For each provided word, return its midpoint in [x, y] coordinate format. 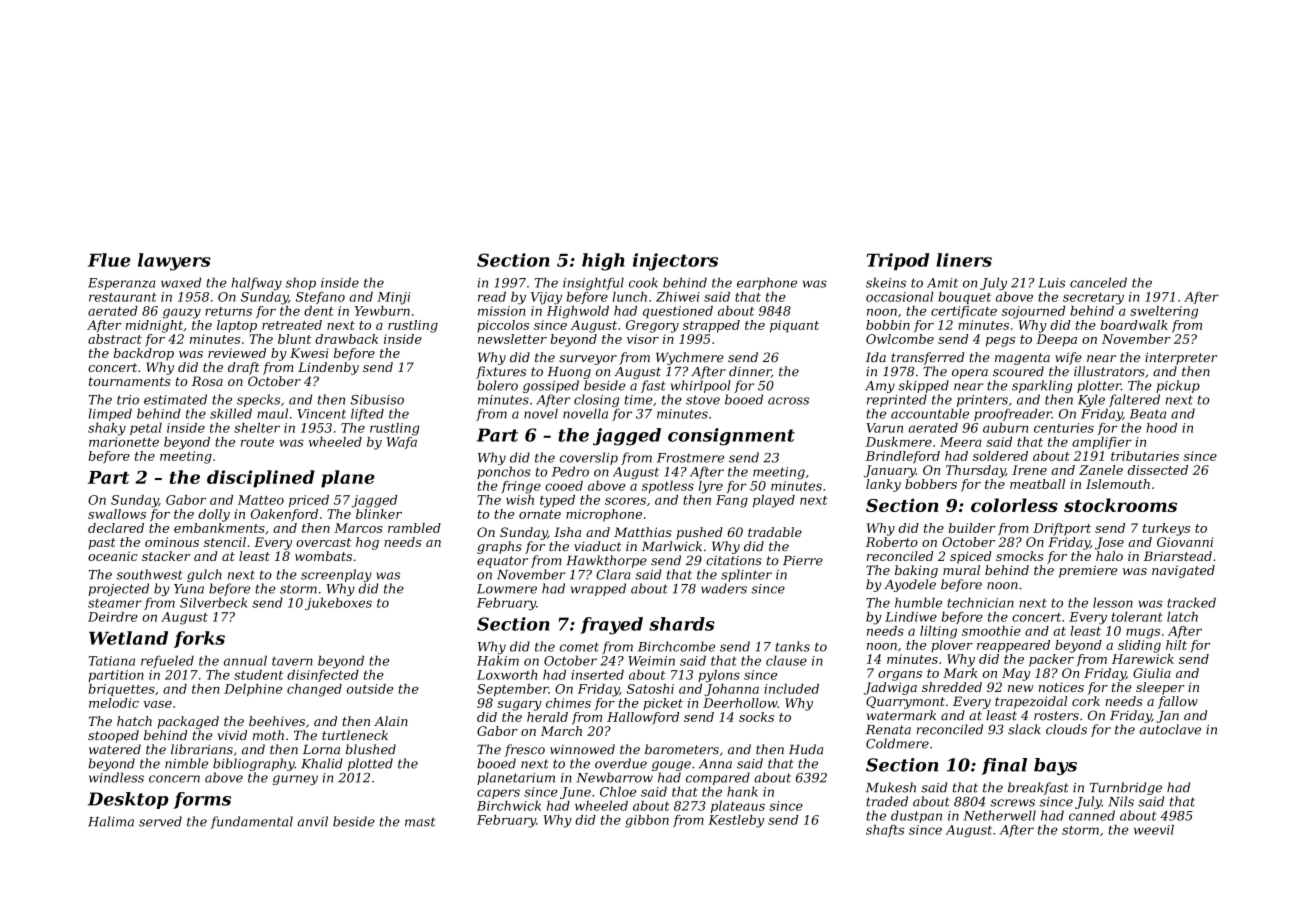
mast [420, 822]
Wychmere [690, 358]
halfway [256, 283]
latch [1182, 617]
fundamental [251, 822]
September [512, 690]
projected [118, 589]
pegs [1000, 342]
